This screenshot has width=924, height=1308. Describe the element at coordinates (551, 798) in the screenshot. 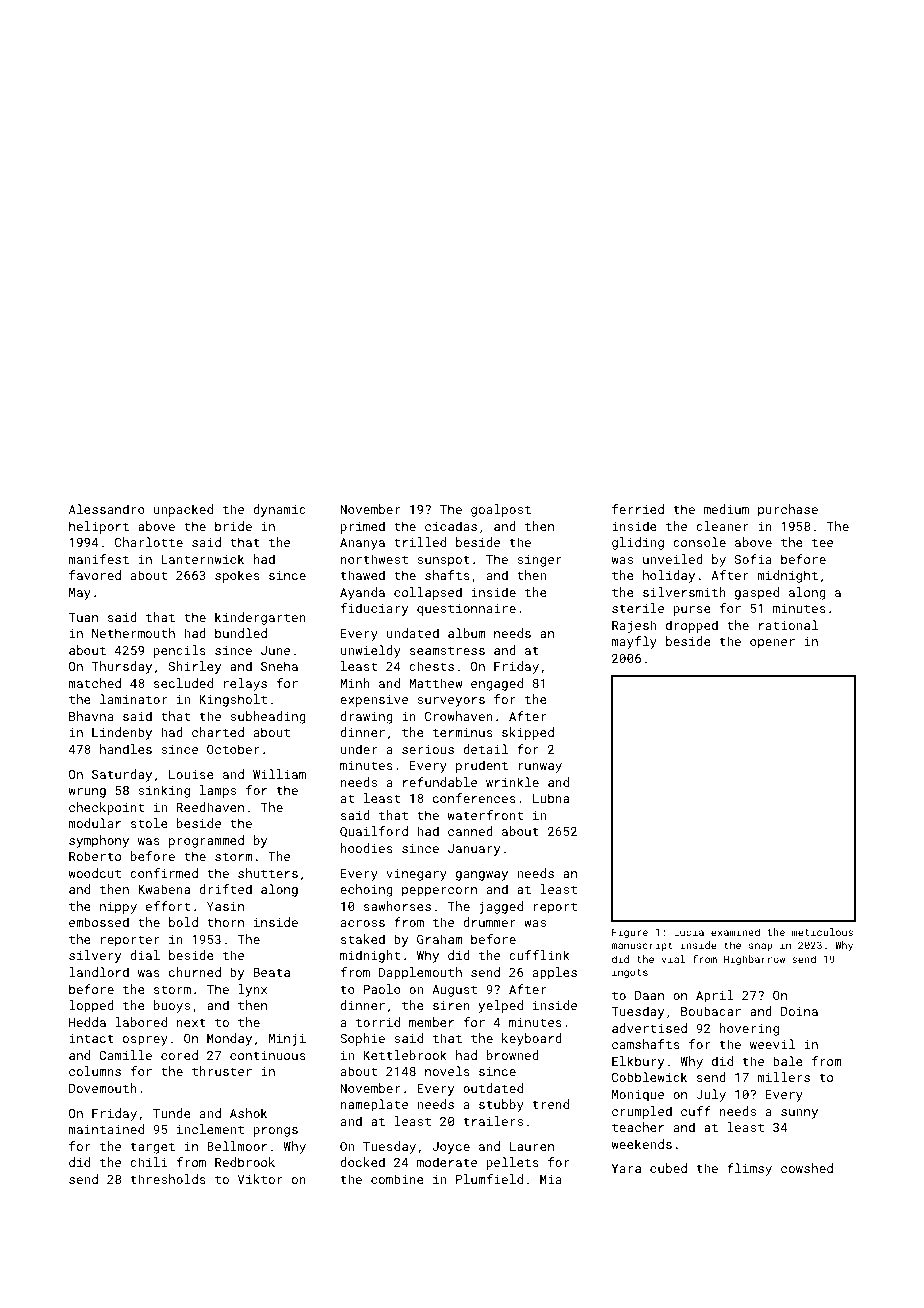

I see `Lubna` at that location.
